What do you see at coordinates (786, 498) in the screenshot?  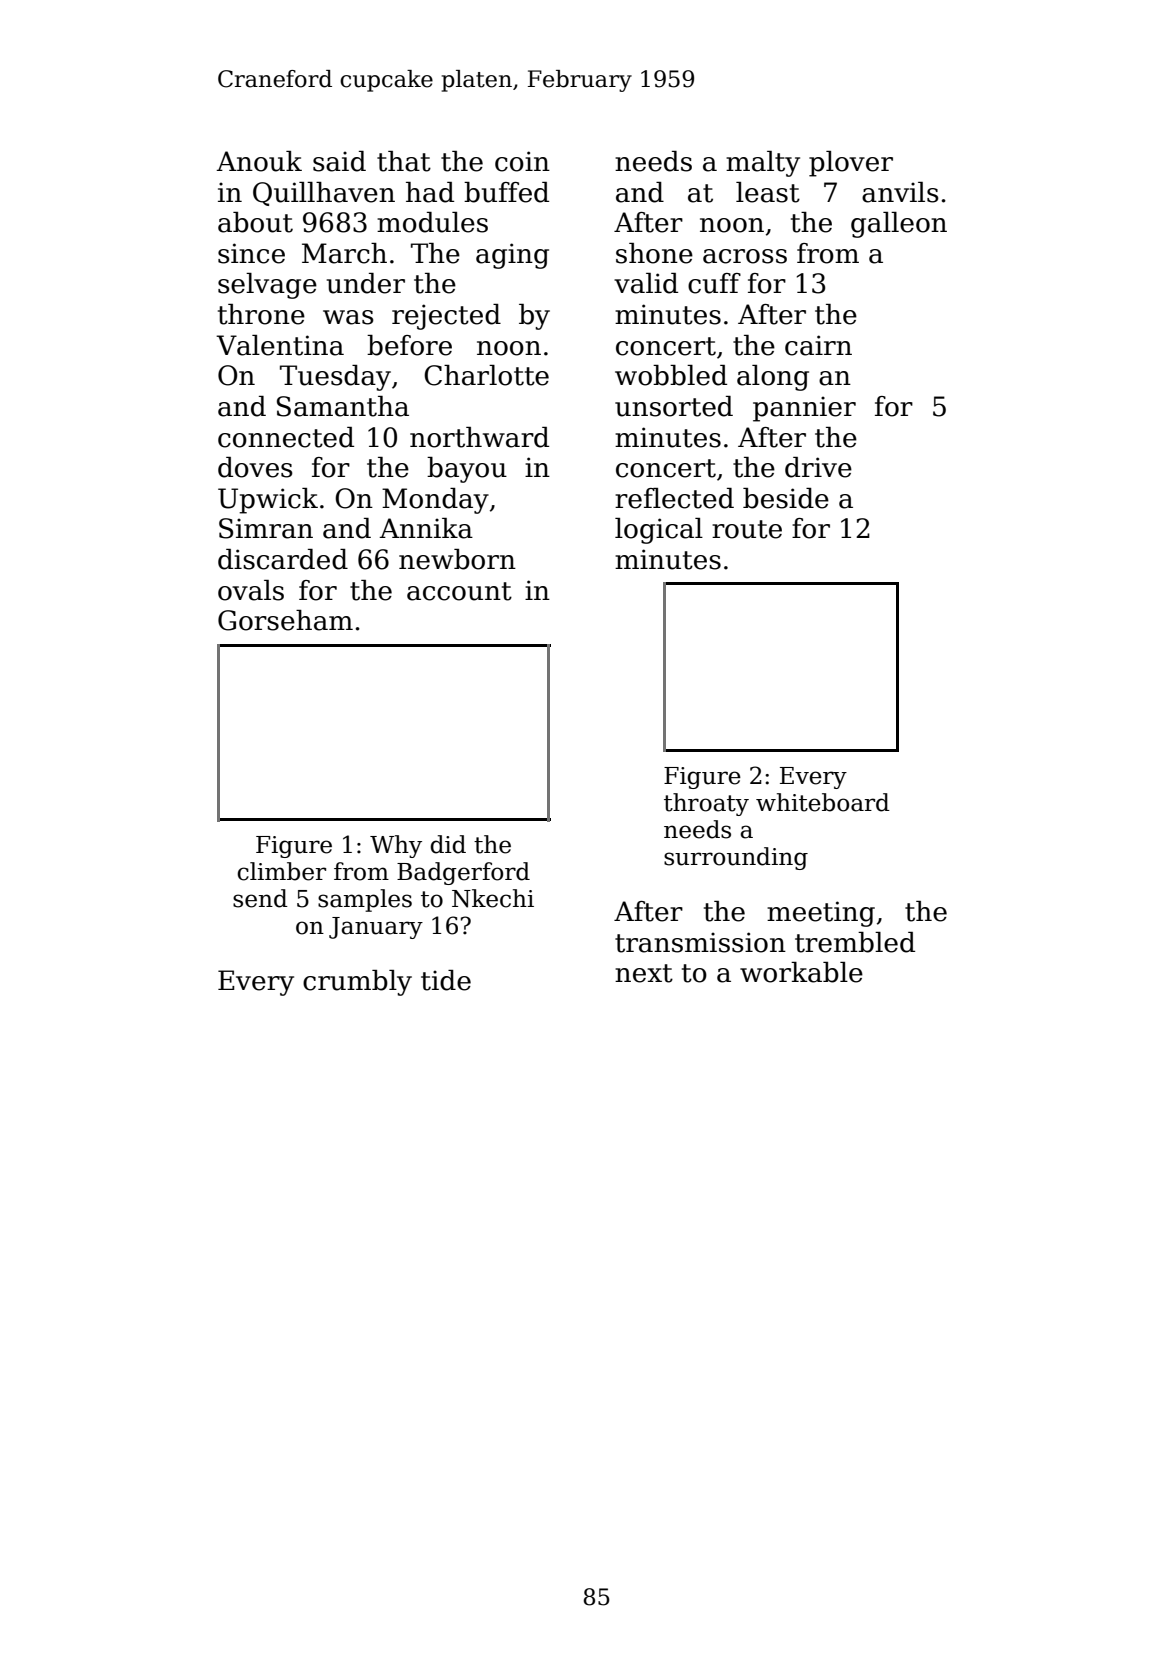 I see `beside` at bounding box center [786, 498].
